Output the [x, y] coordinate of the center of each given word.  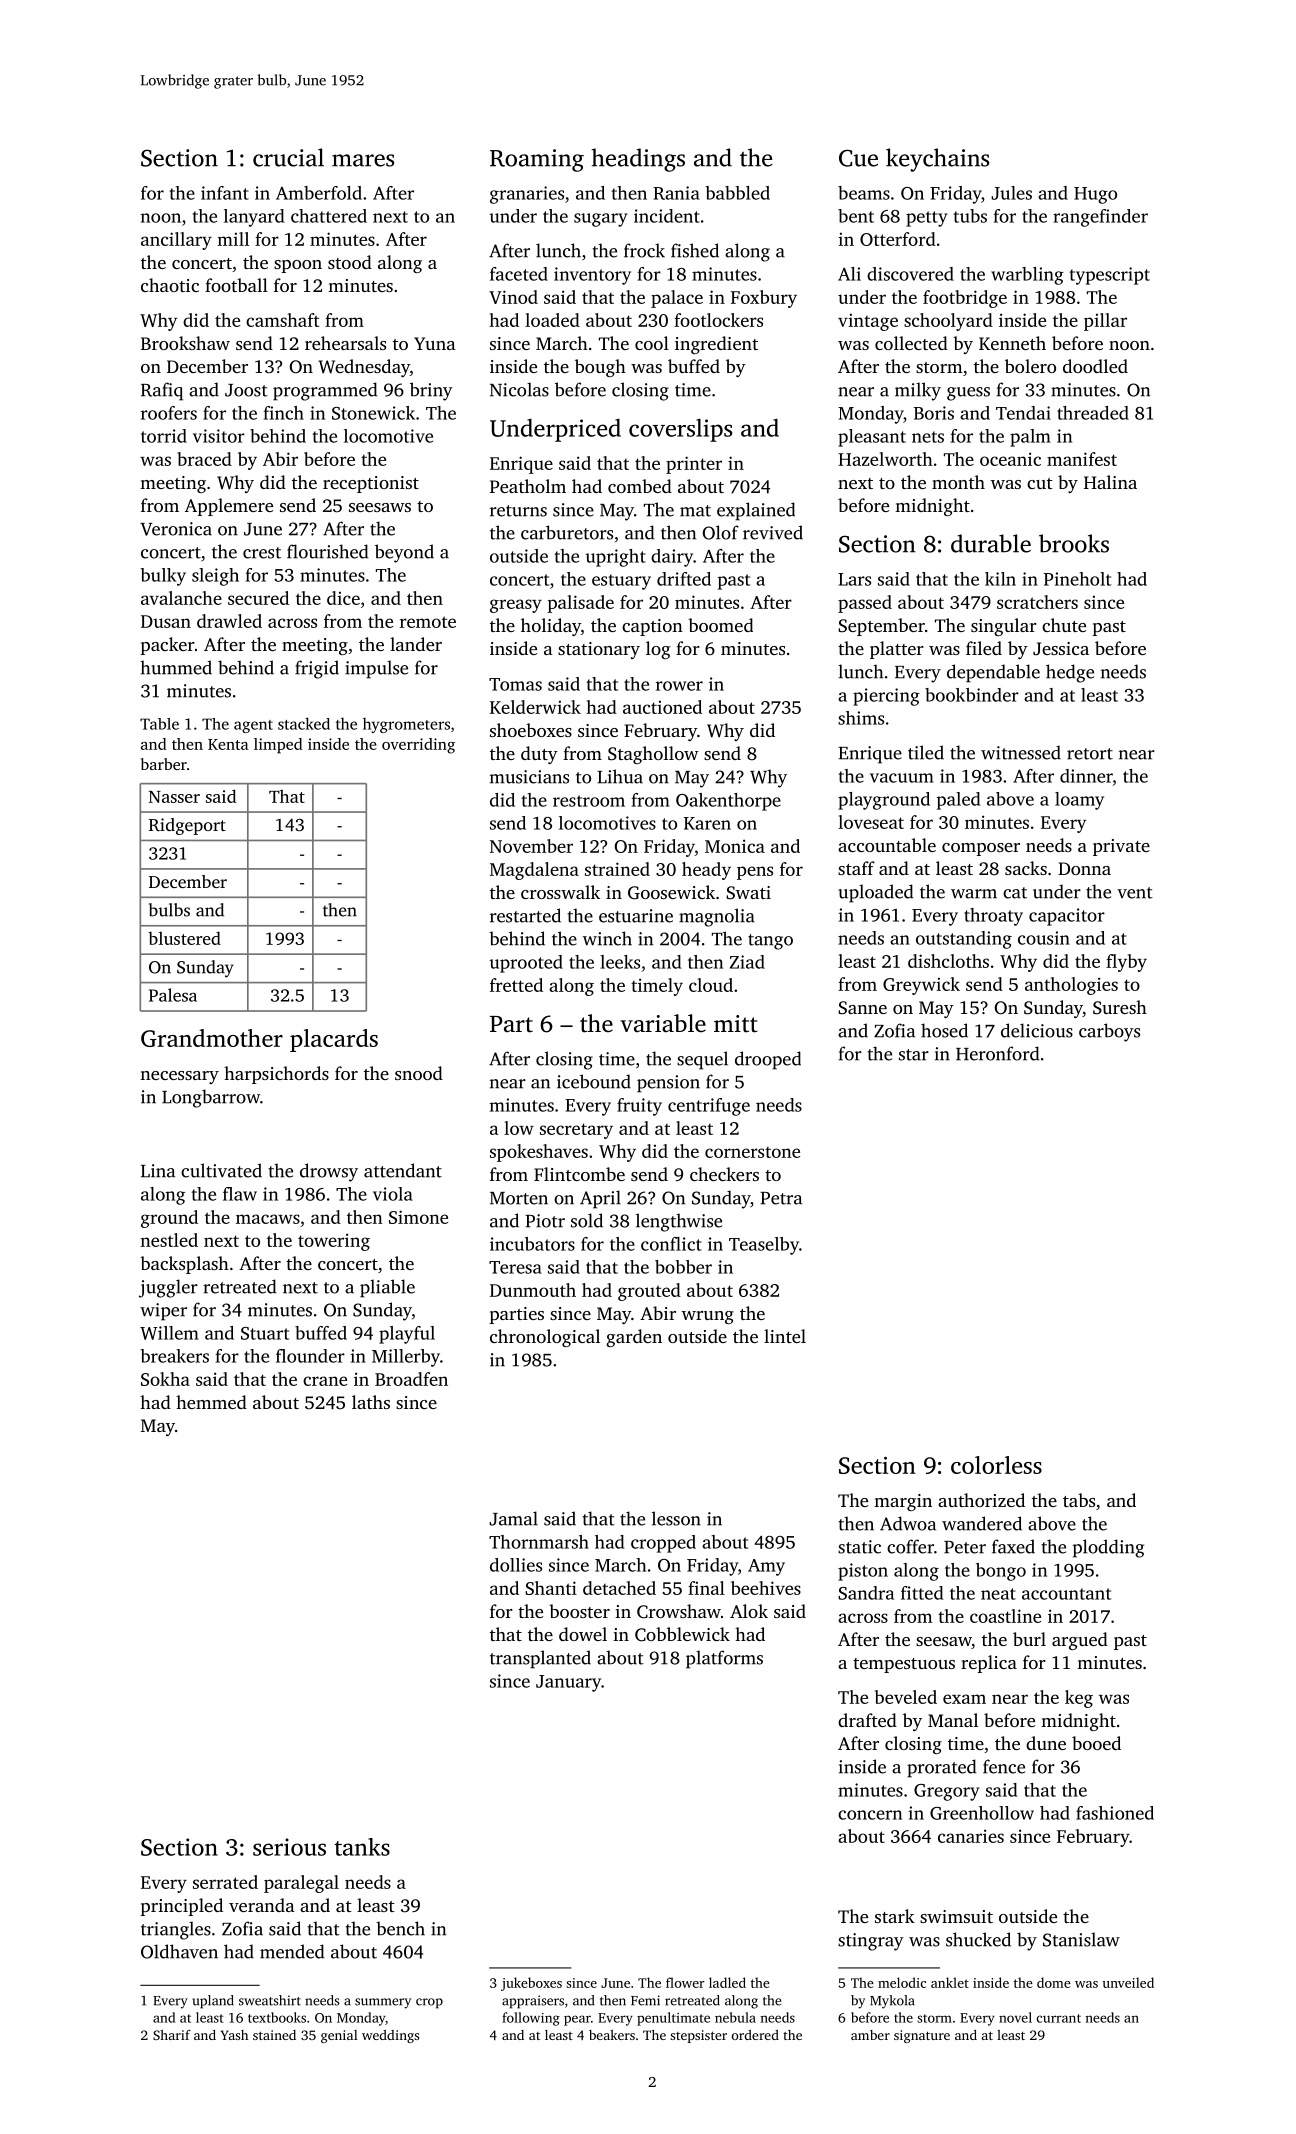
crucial [288, 157]
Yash [234, 2035]
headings [638, 160]
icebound [594, 1081]
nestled [169, 1240]
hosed [944, 1030]
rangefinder [1100, 218]
